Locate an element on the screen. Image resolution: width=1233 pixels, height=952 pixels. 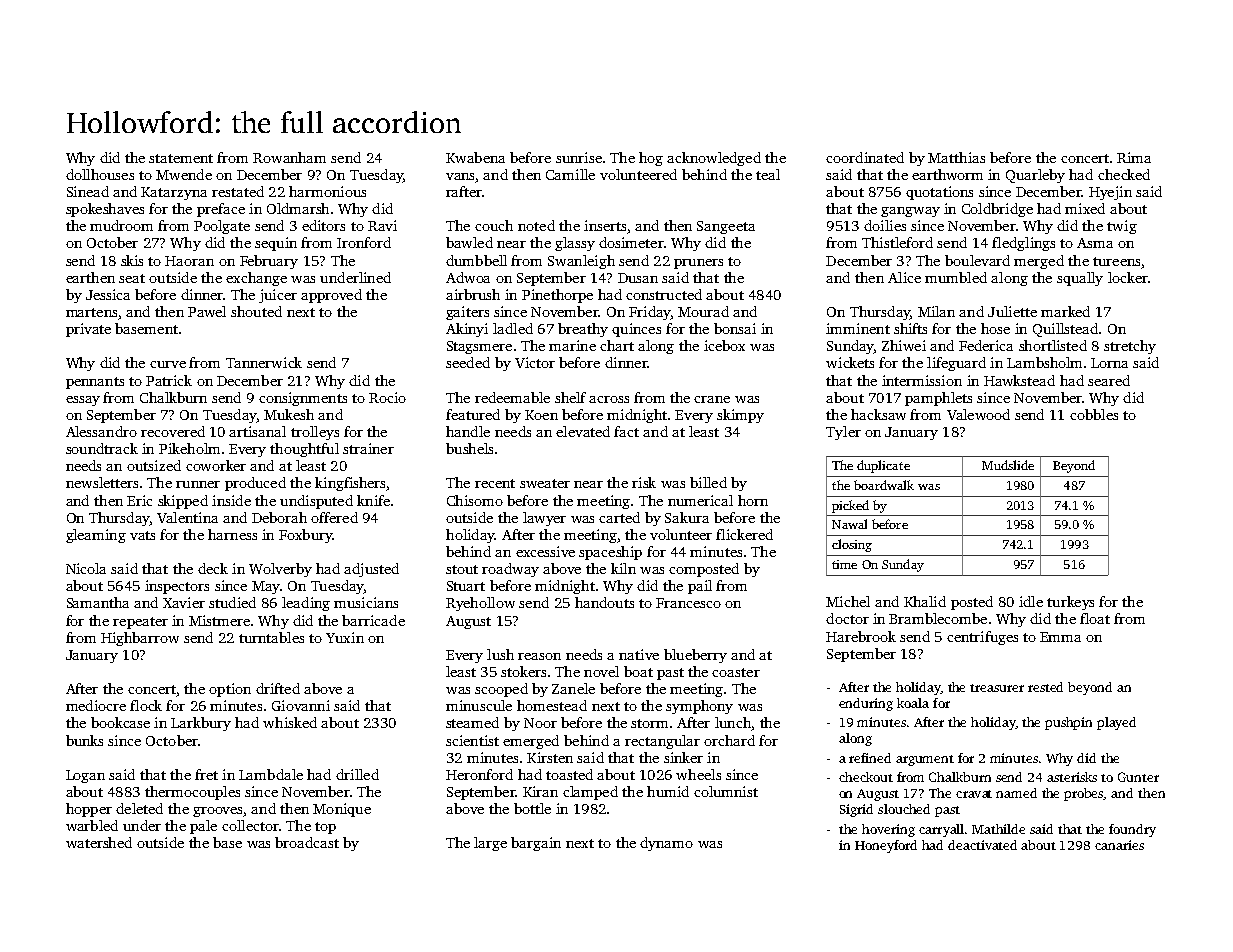
checked is located at coordinates (1124, 174).
